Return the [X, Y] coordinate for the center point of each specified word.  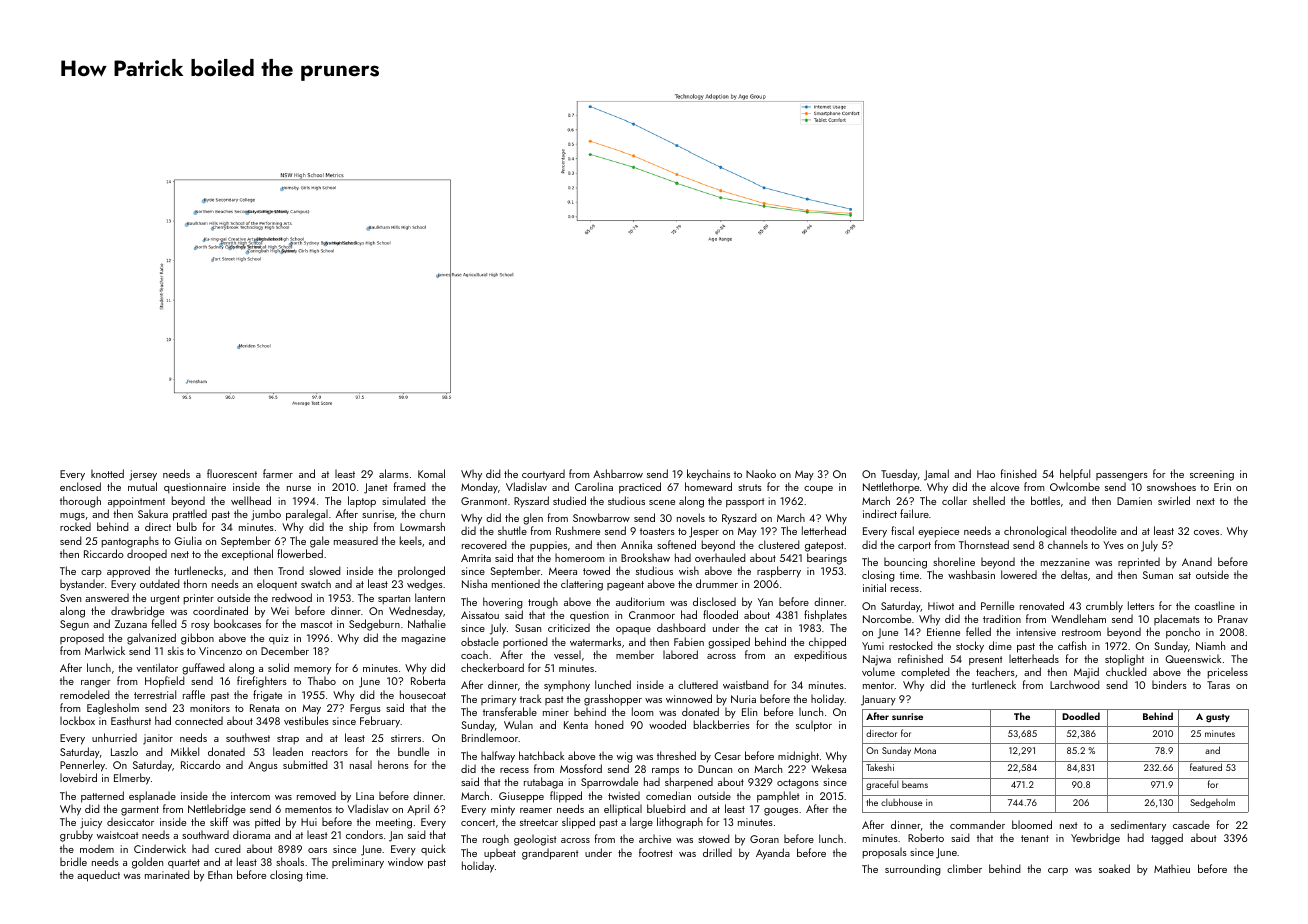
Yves [1113, 545]
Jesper [704, 532]
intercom [250, 796]
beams [915, 784]
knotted [107, 473]
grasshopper [613, 700]
